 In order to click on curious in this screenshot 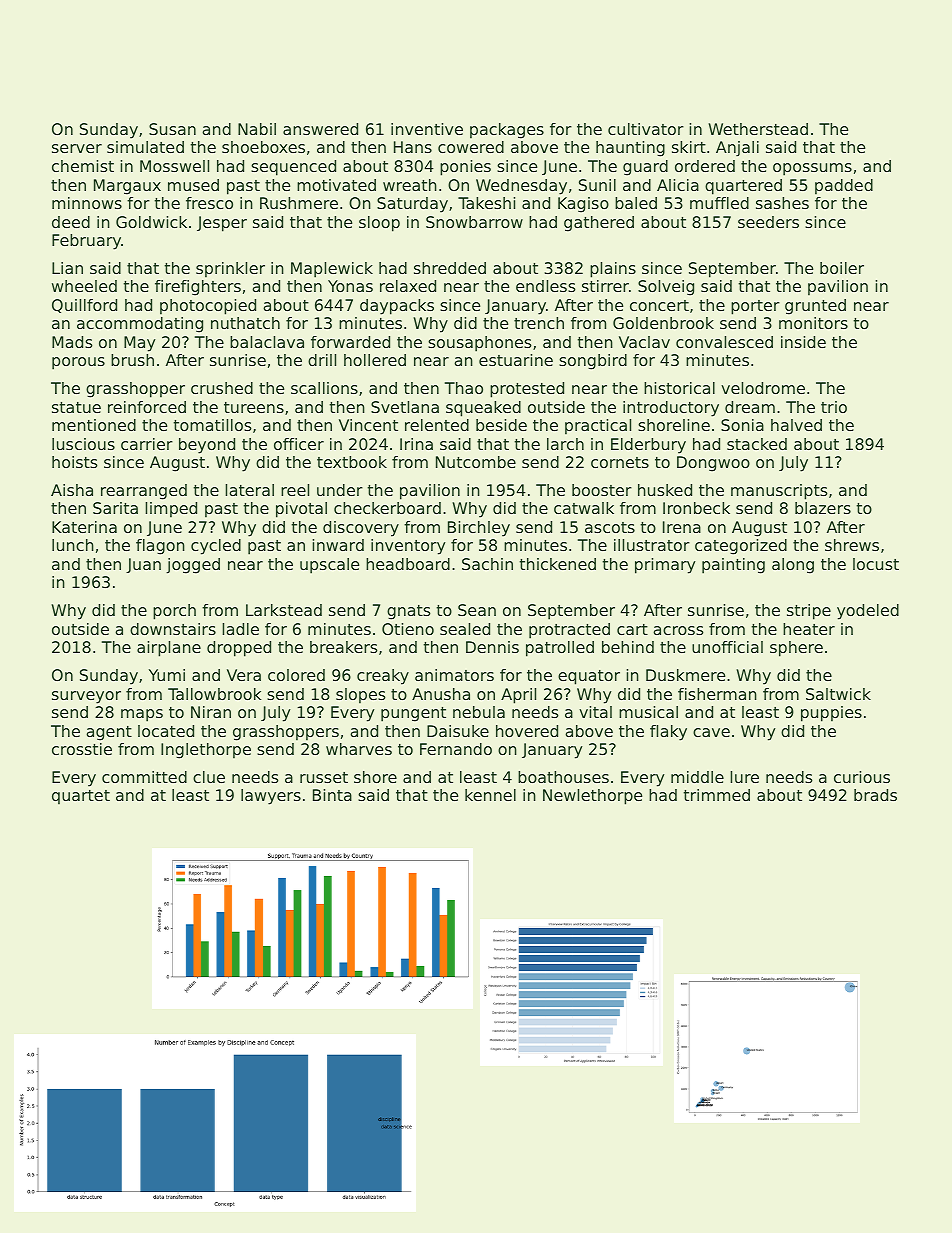, I will do `click(862, 777)`.
